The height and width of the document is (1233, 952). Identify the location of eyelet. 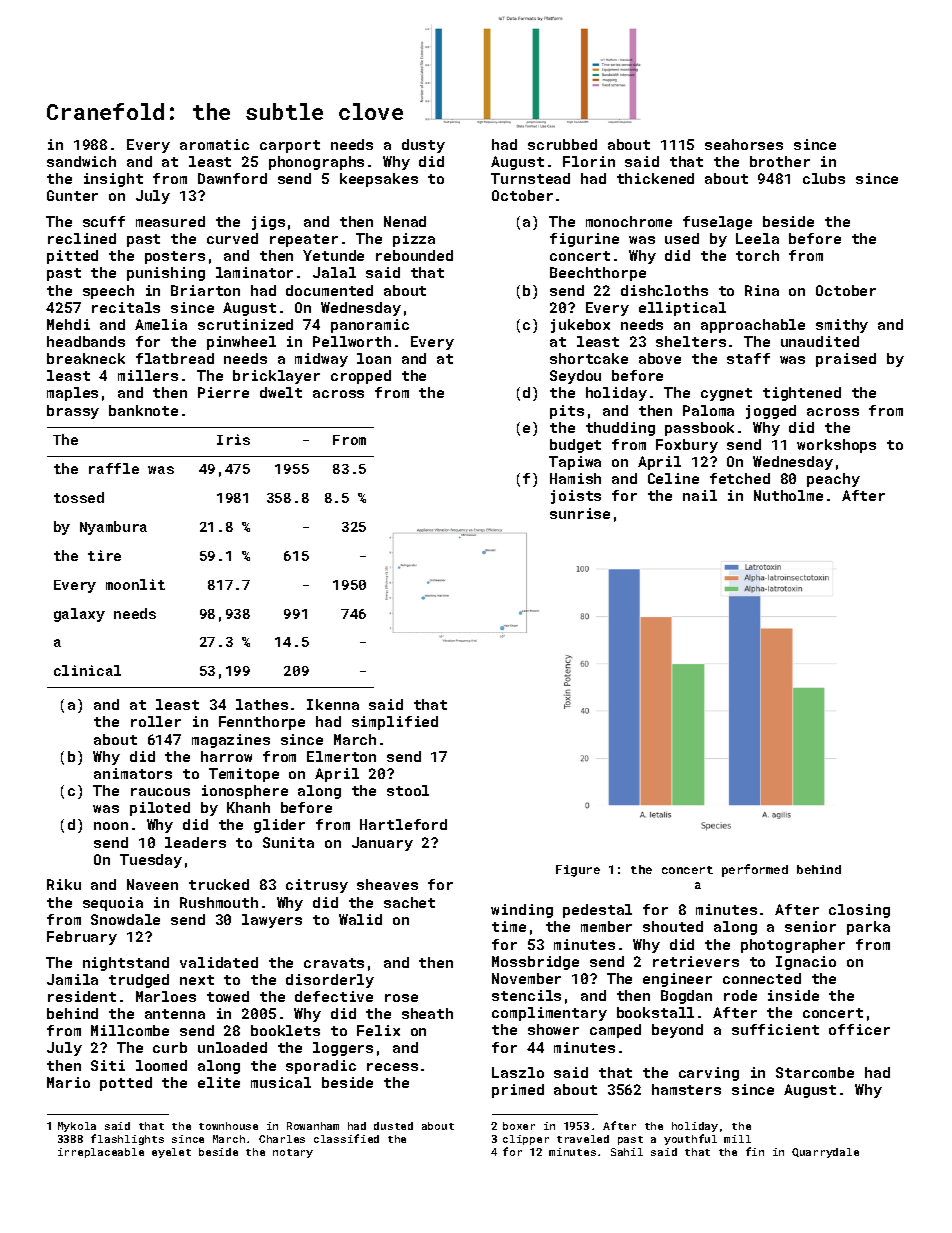
(171, 1153).
